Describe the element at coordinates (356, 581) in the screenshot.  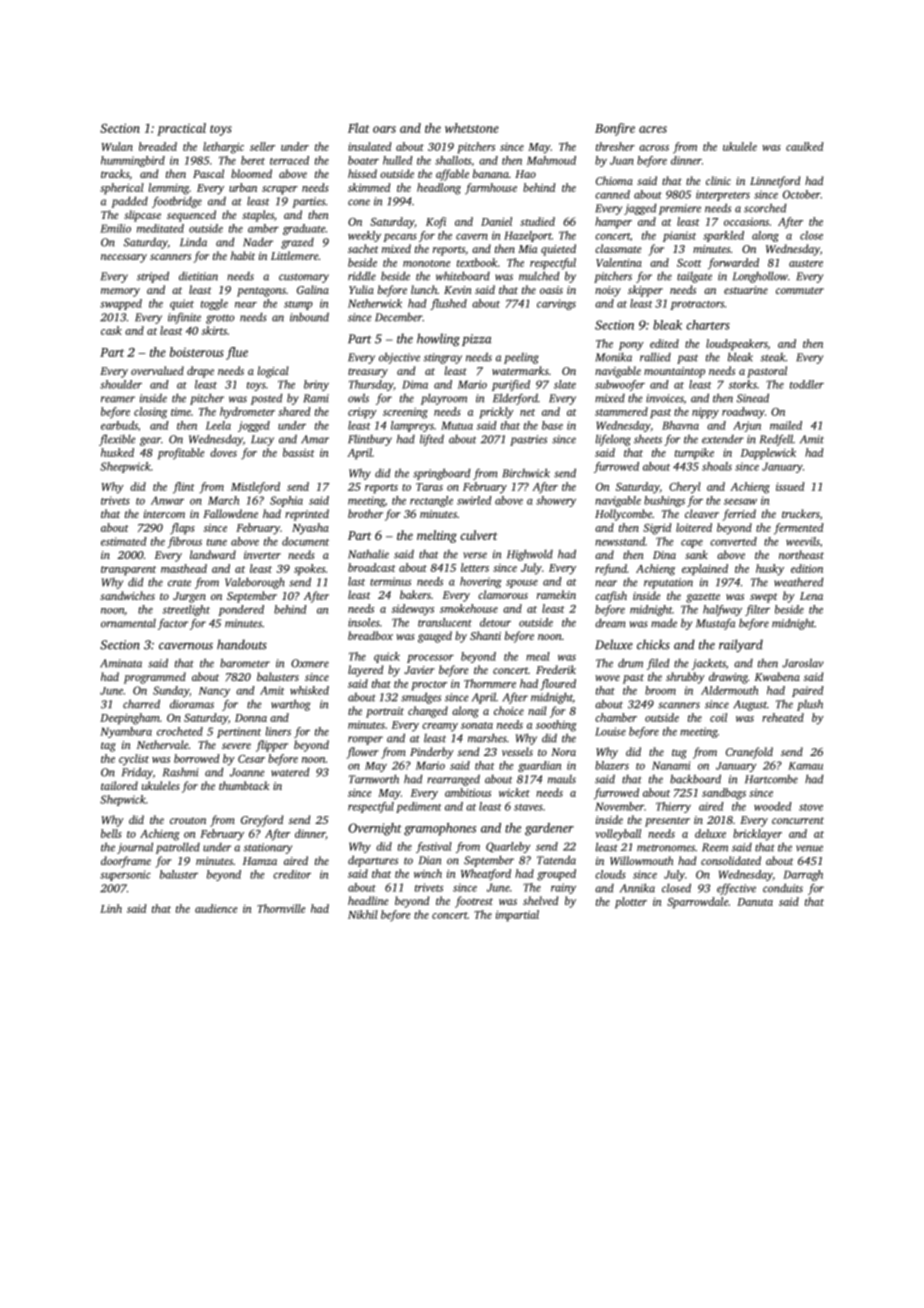
I see `last` at that location.
